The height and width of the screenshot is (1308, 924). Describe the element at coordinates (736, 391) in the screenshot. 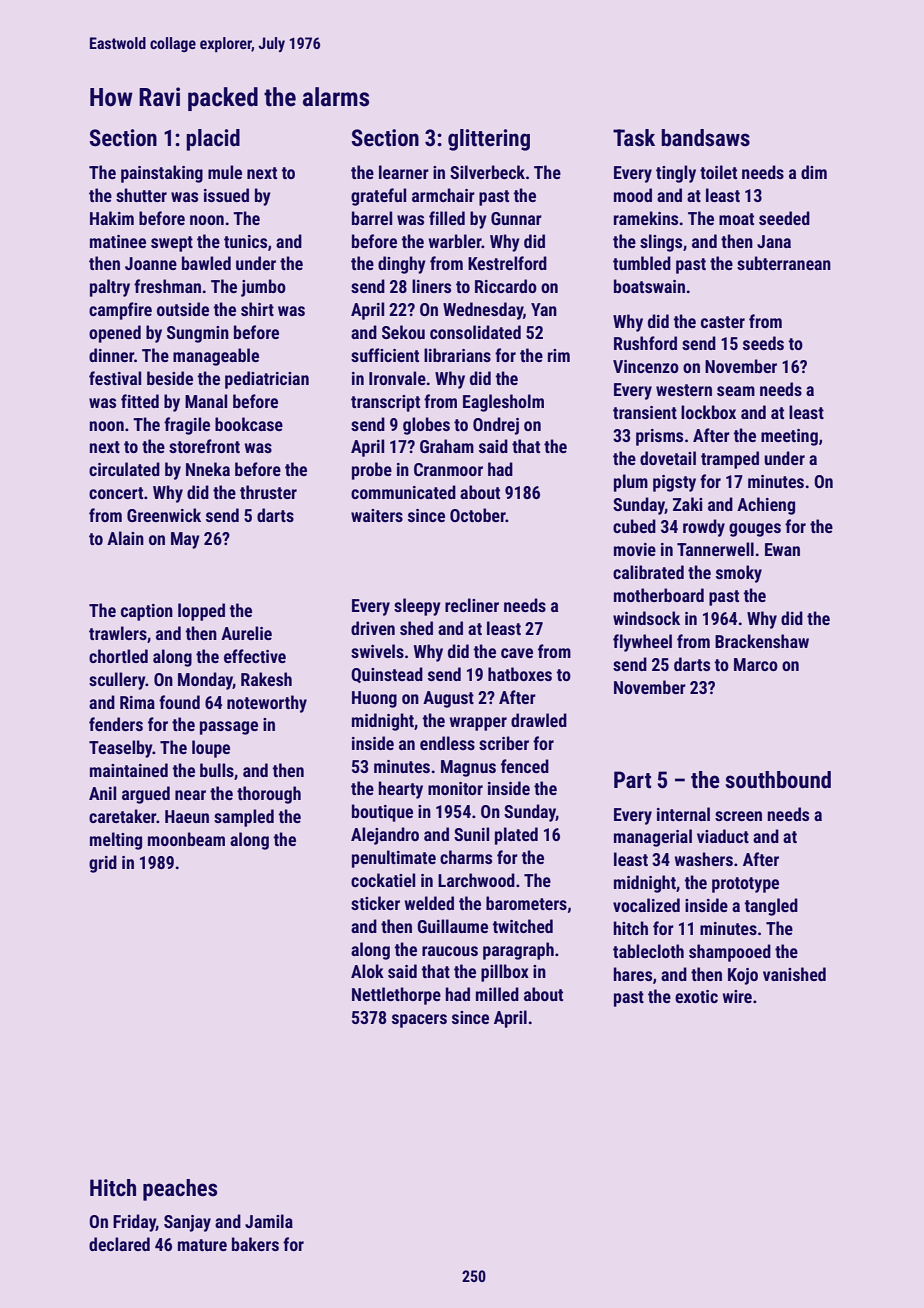

I see `seam` at that location.
